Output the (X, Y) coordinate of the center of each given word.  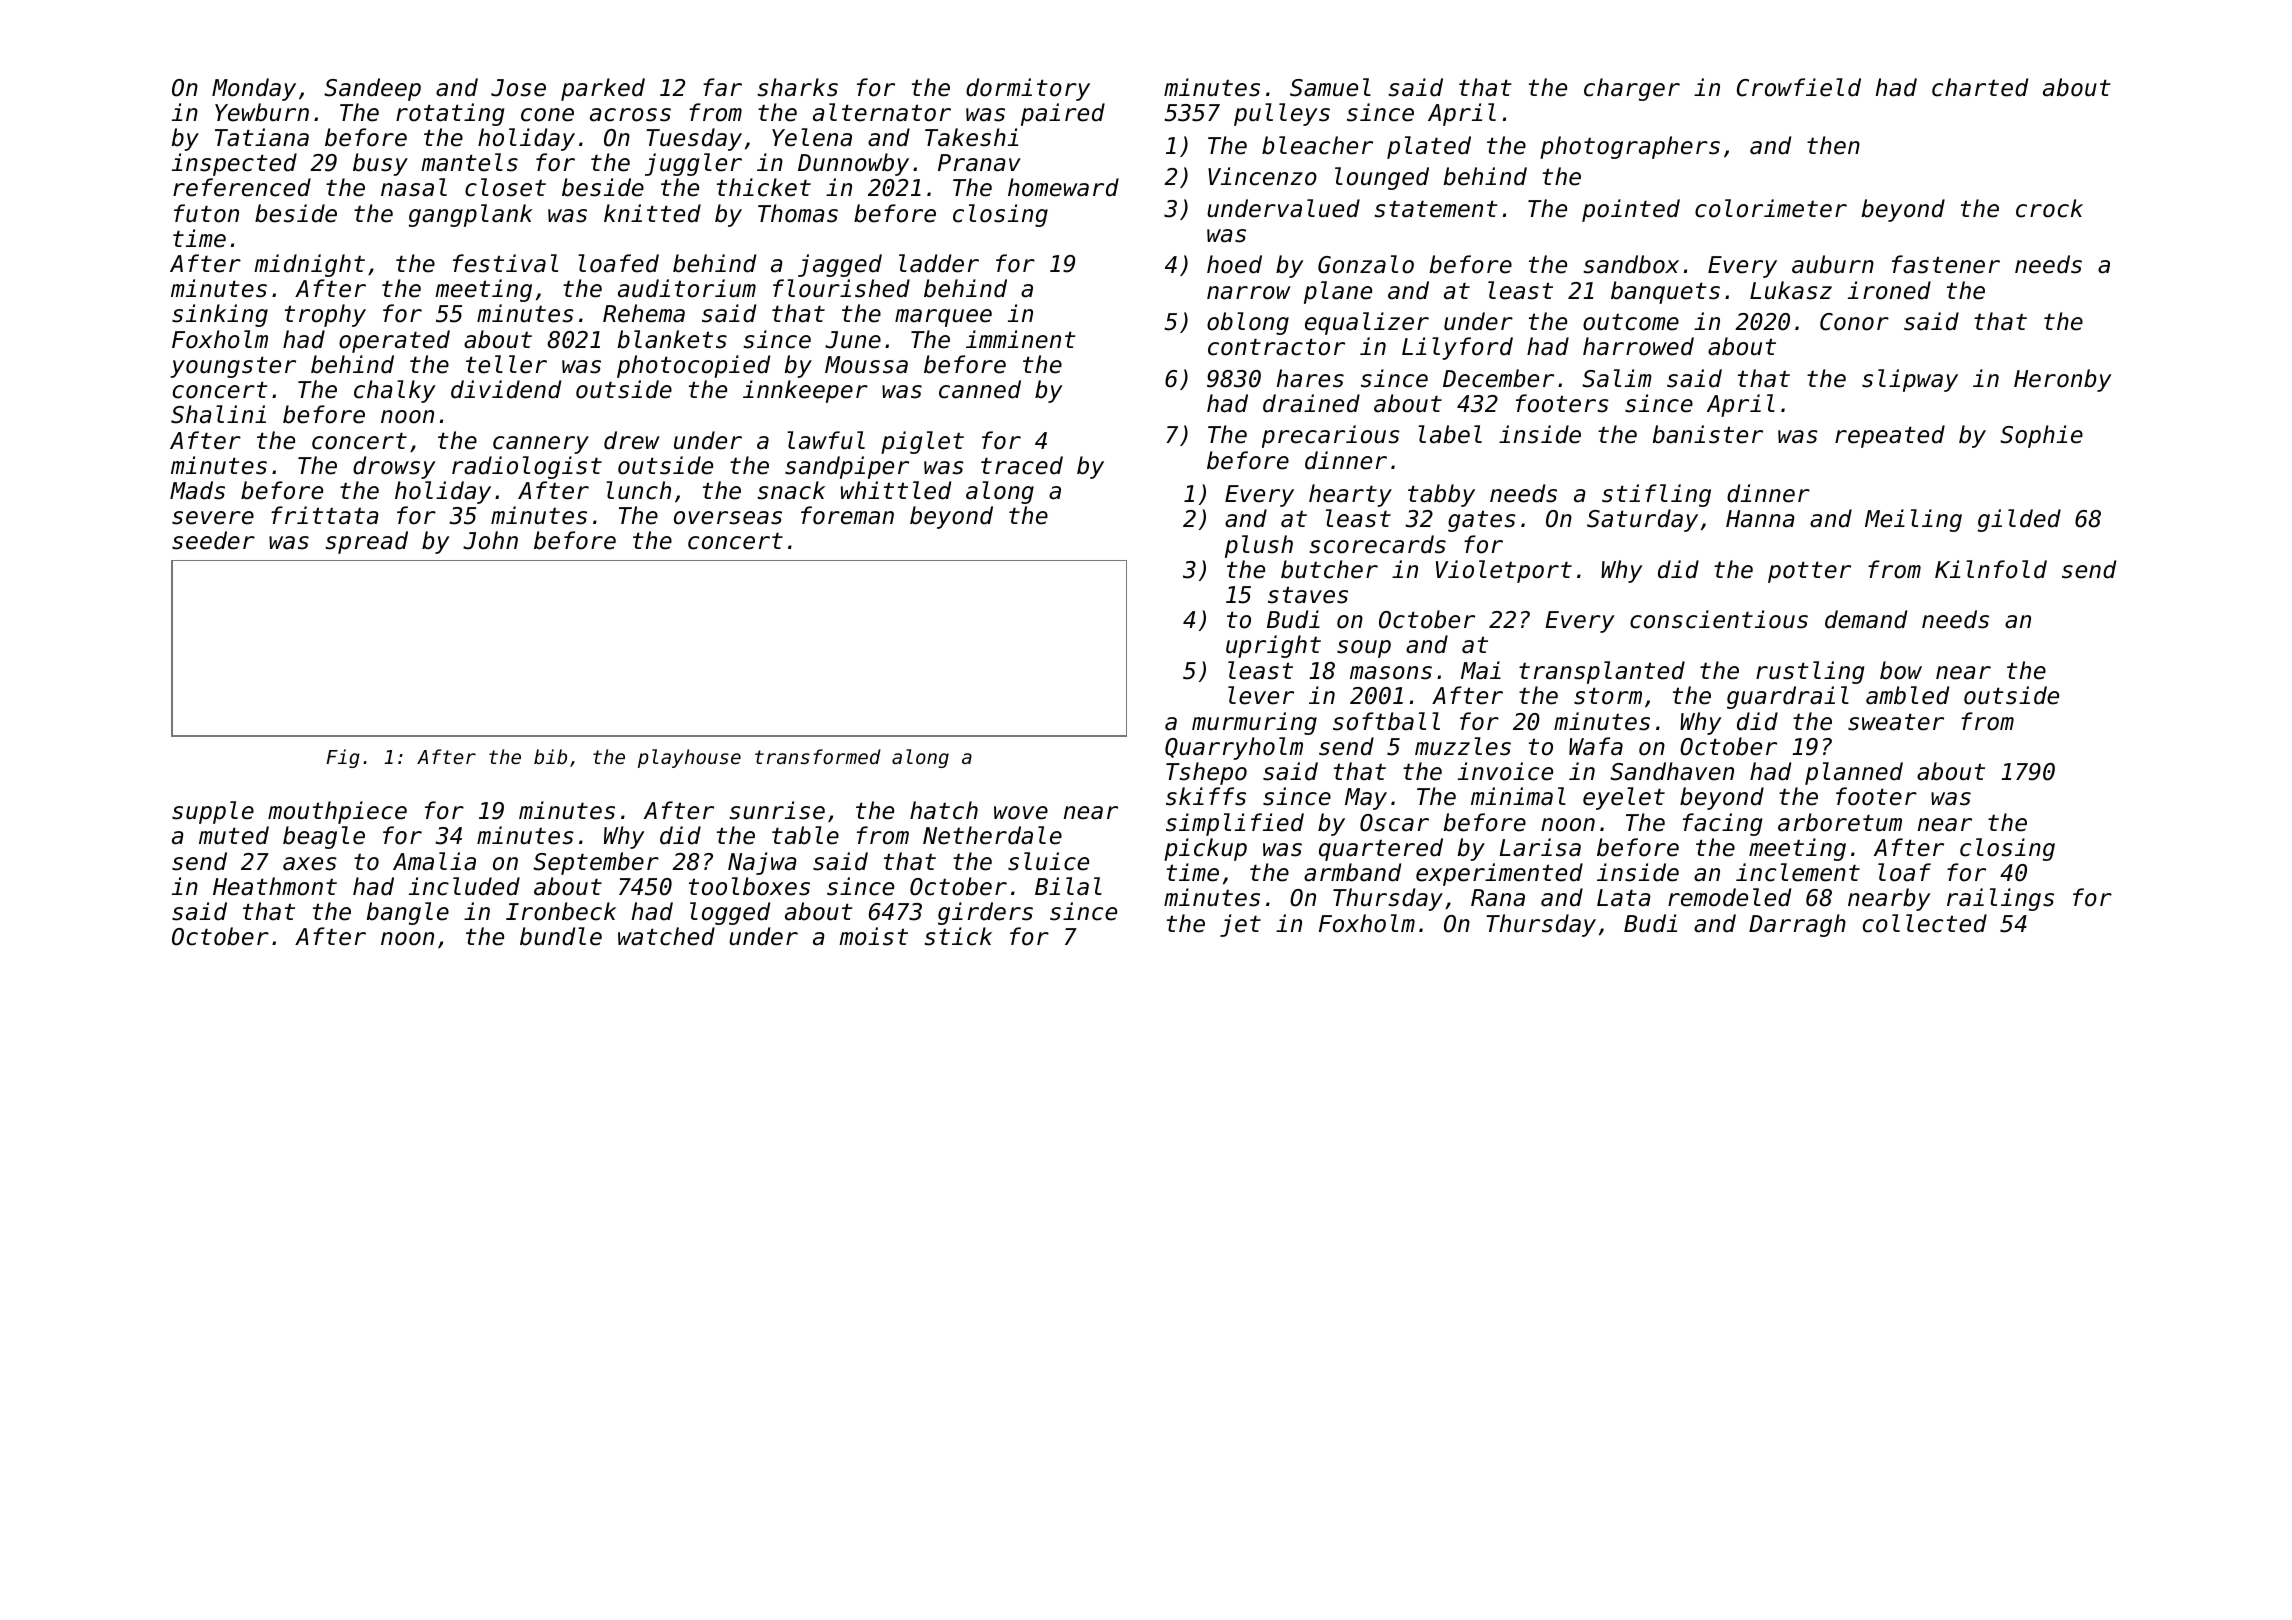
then (1833, 145)
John (490, 540)
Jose (518, 88)
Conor (1854, 322)
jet (1240, 925)
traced (1022, 465)
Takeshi (971, 137)
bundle (561, 936)
